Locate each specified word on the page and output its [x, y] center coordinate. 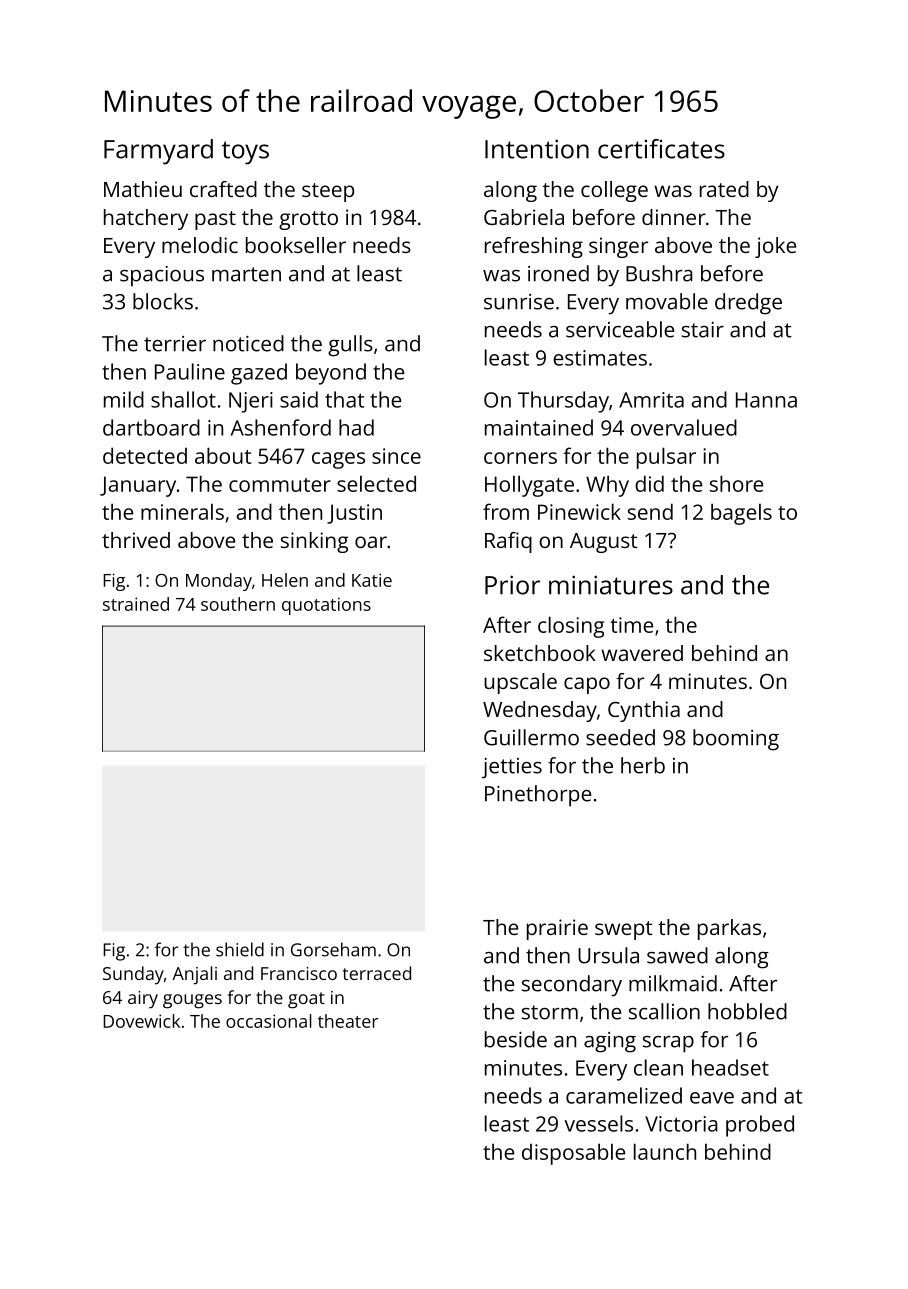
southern [238, 604]
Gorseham [333, 949]
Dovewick [141, 1021]
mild [124, 399]
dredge [748, 304]
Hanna [766, 400]
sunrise [519, 302]
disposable [573, 1154]
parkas [729, 929]
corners [520, 458]
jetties [512, 768]
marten [246, 274]
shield [240, 949]
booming [736, 740]
